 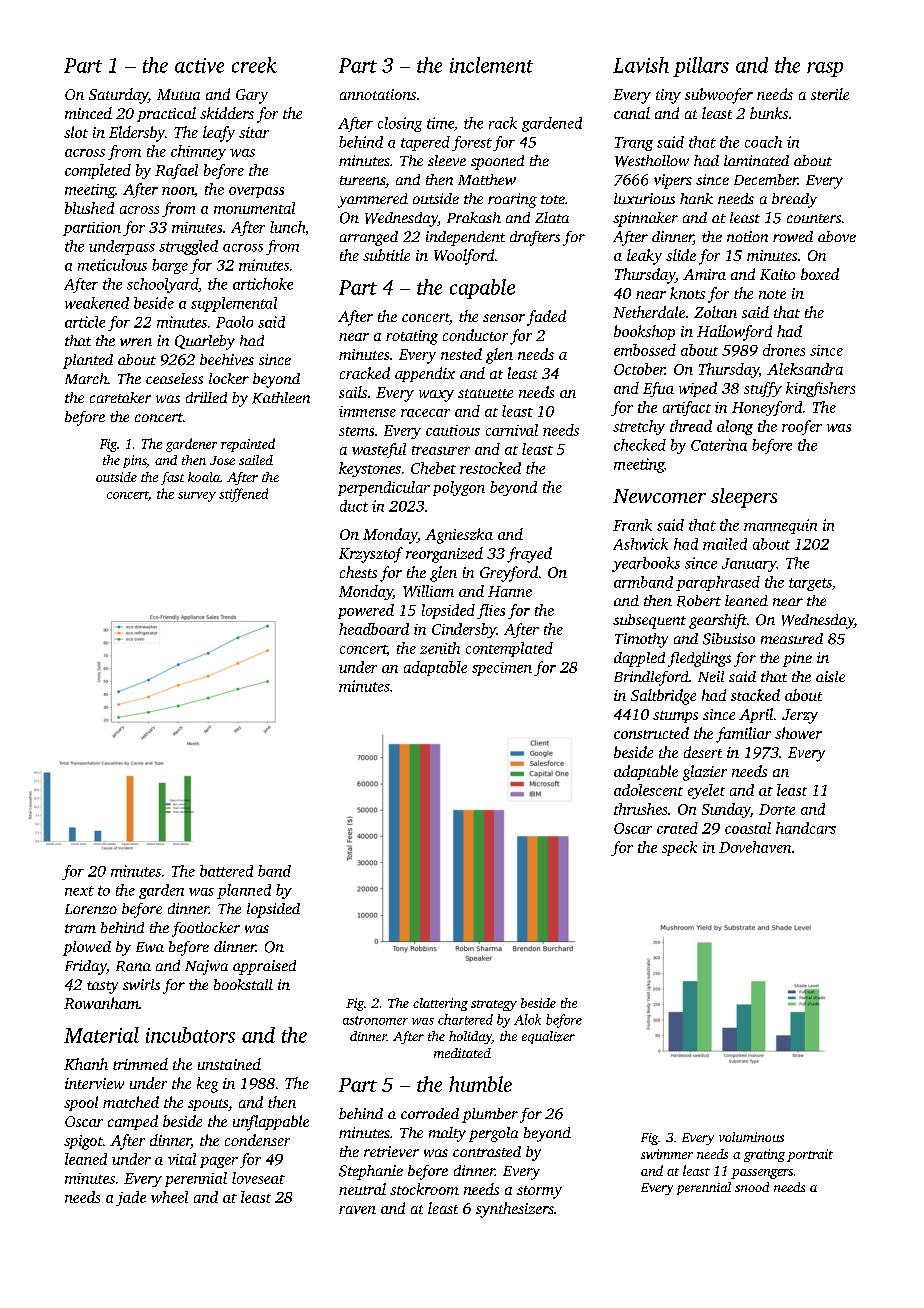 I want to click on inclement, so click(x=491, y=65).
